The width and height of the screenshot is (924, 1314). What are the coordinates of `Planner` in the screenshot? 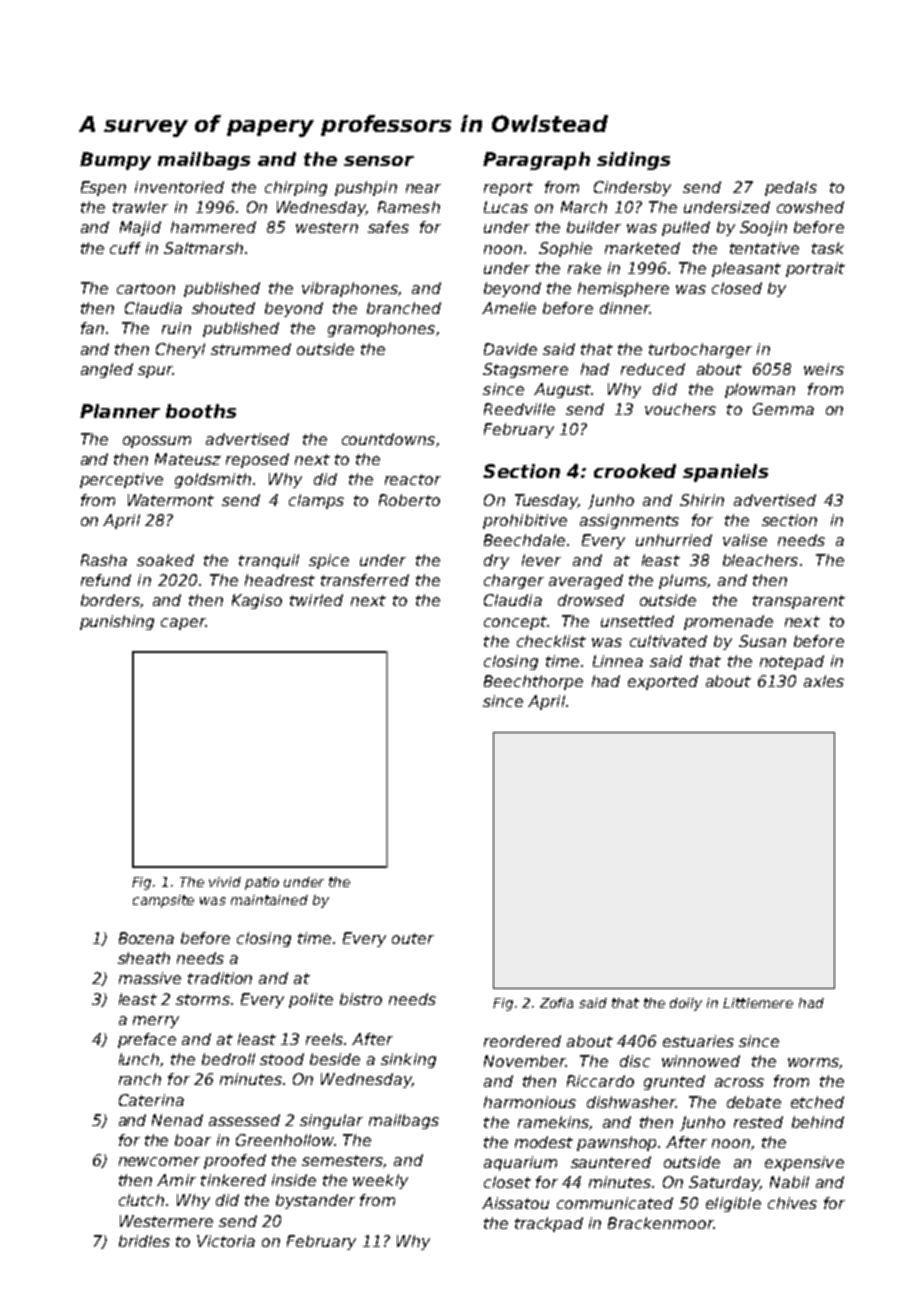 It's located at (120, 411).
